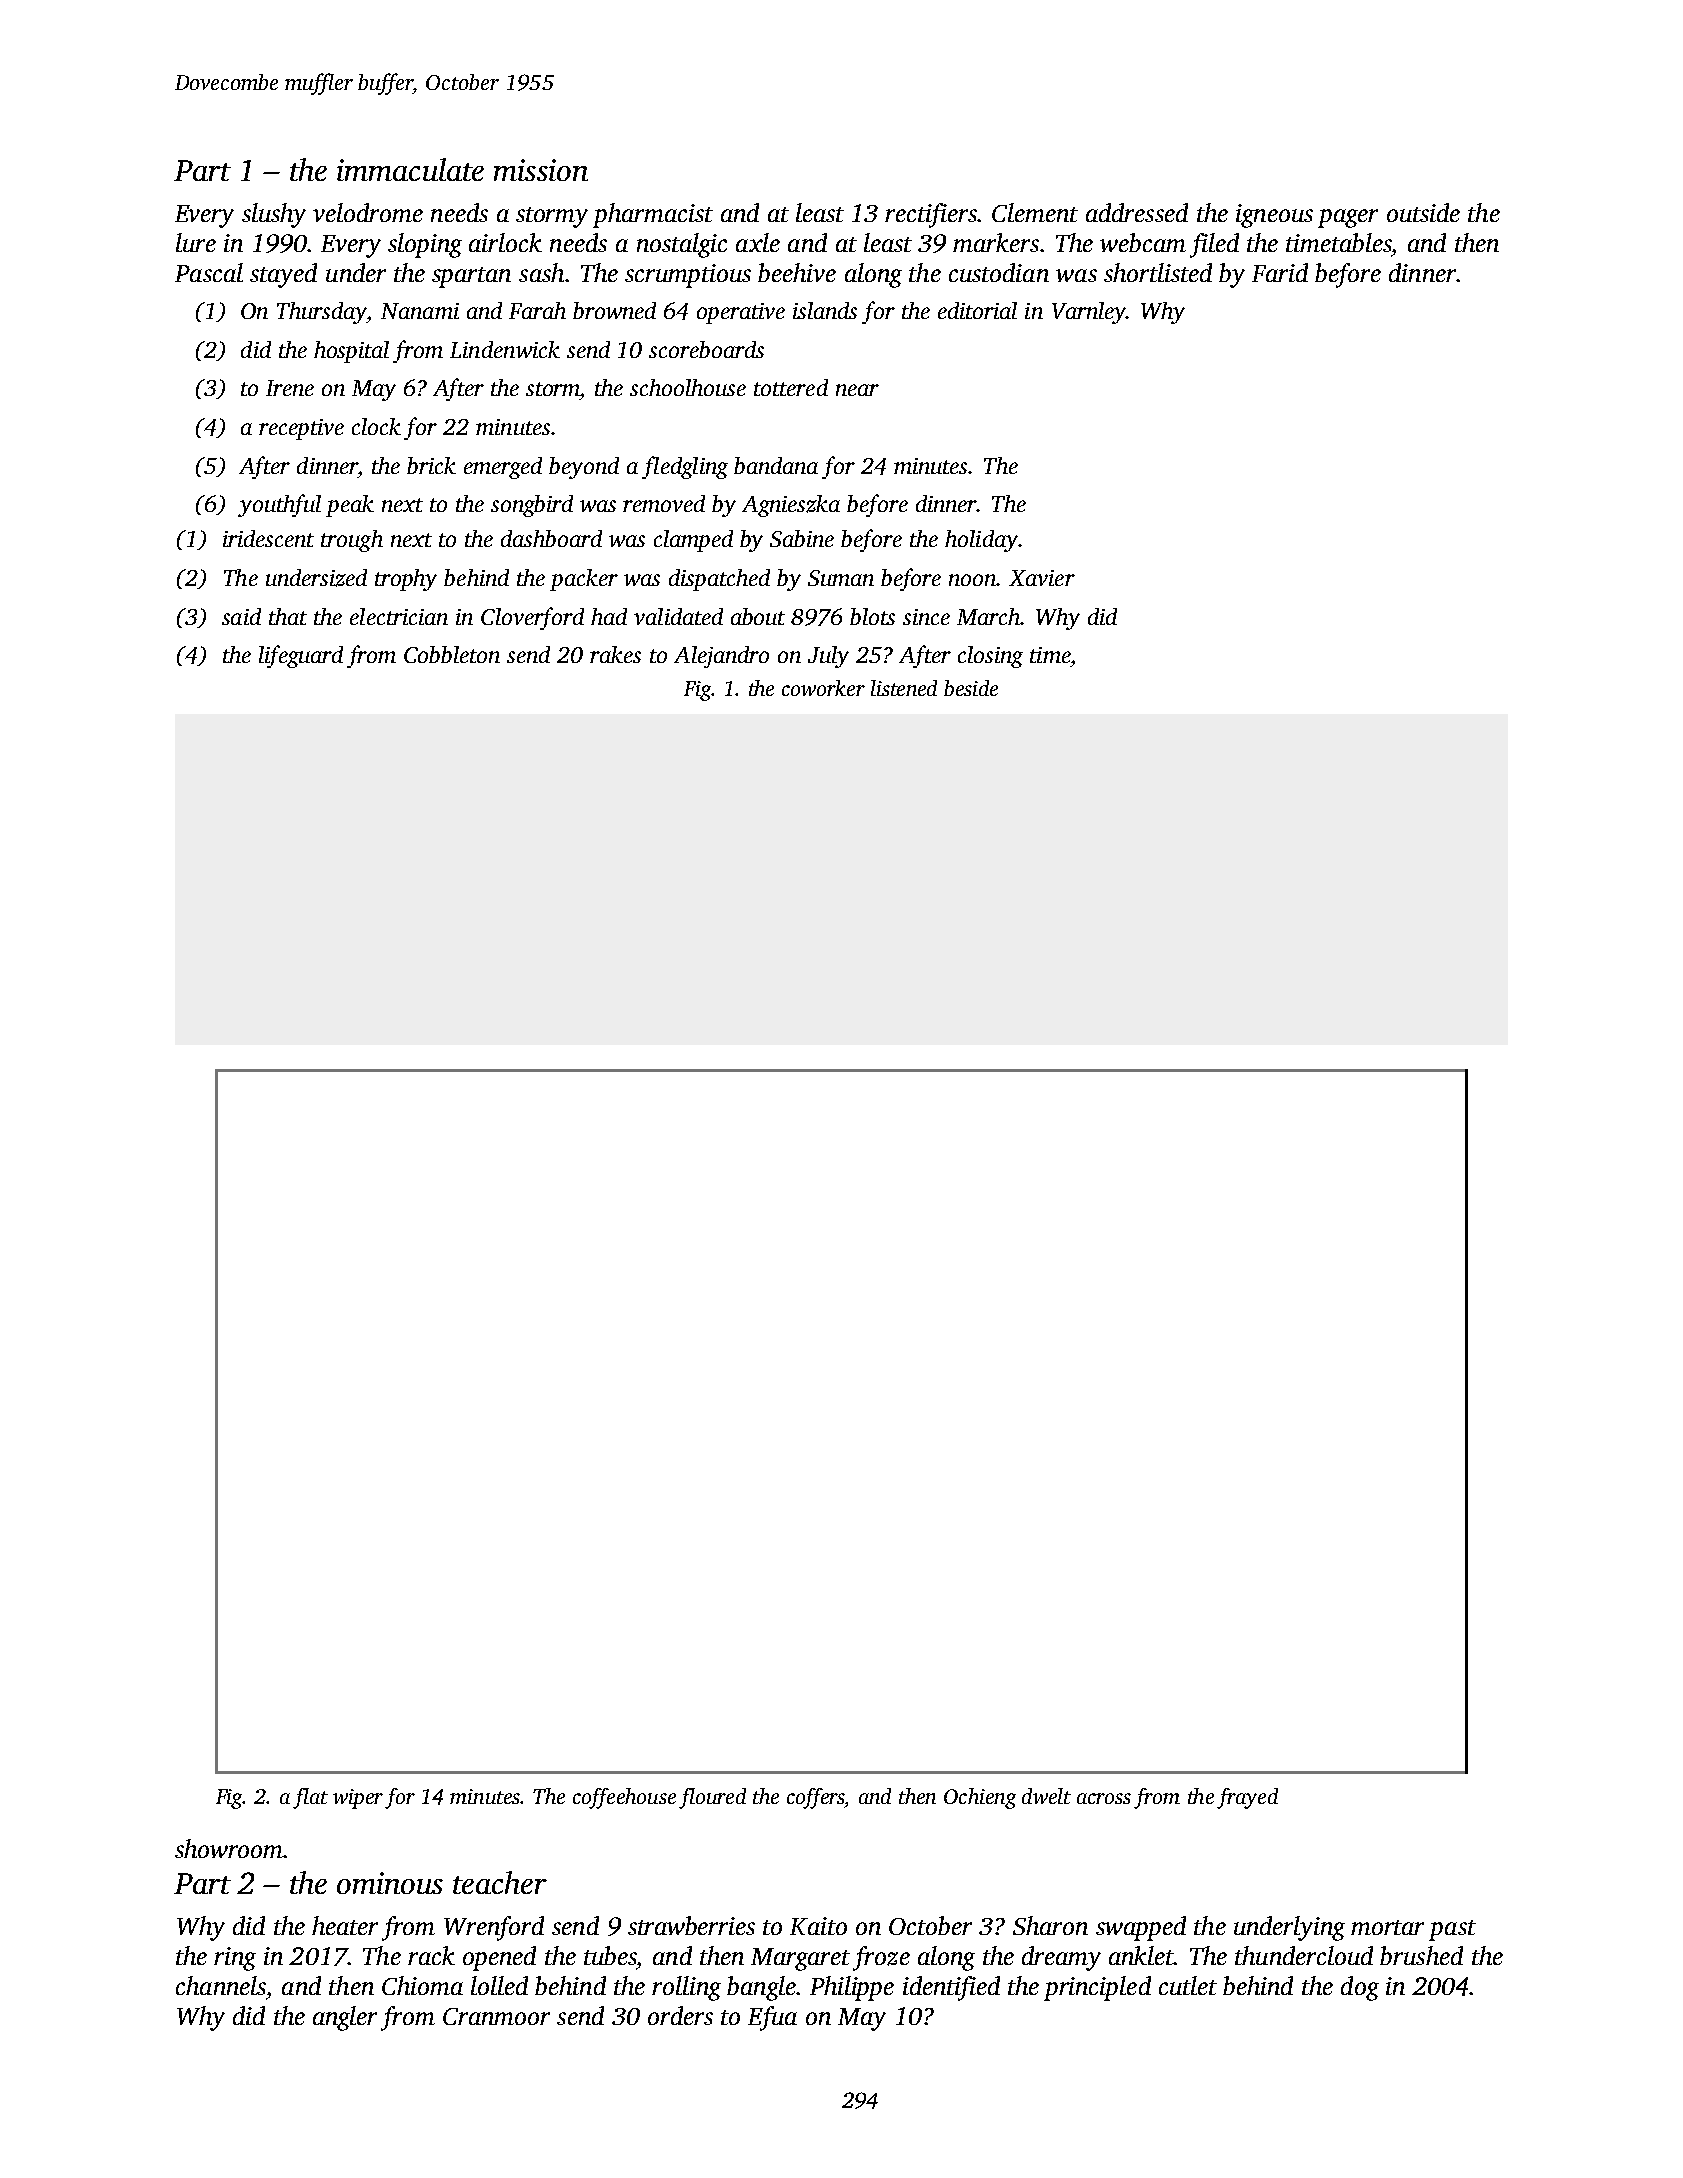 This screenshot has height=2178, width=1683. Describe the element at coordinates (1158, 272) in the screenshot. I see `shortlisted` at that location.
